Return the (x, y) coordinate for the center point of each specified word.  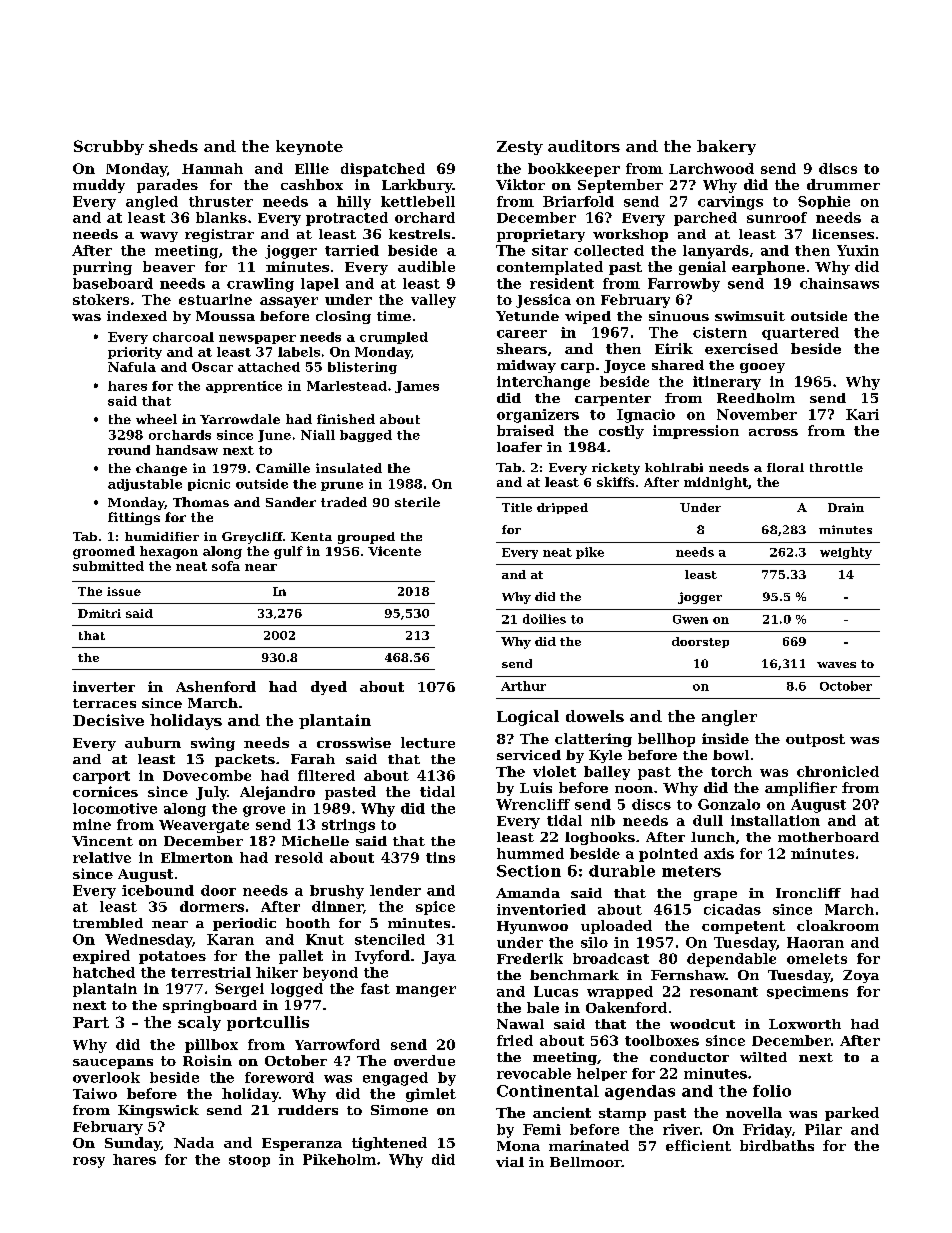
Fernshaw (688, 975)
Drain (846, 507)
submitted (108, 566)
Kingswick (158, 1111)
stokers (101, 299)
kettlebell (418, 201)
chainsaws (839, 283)
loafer (519, 447)
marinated (589, 1145)
